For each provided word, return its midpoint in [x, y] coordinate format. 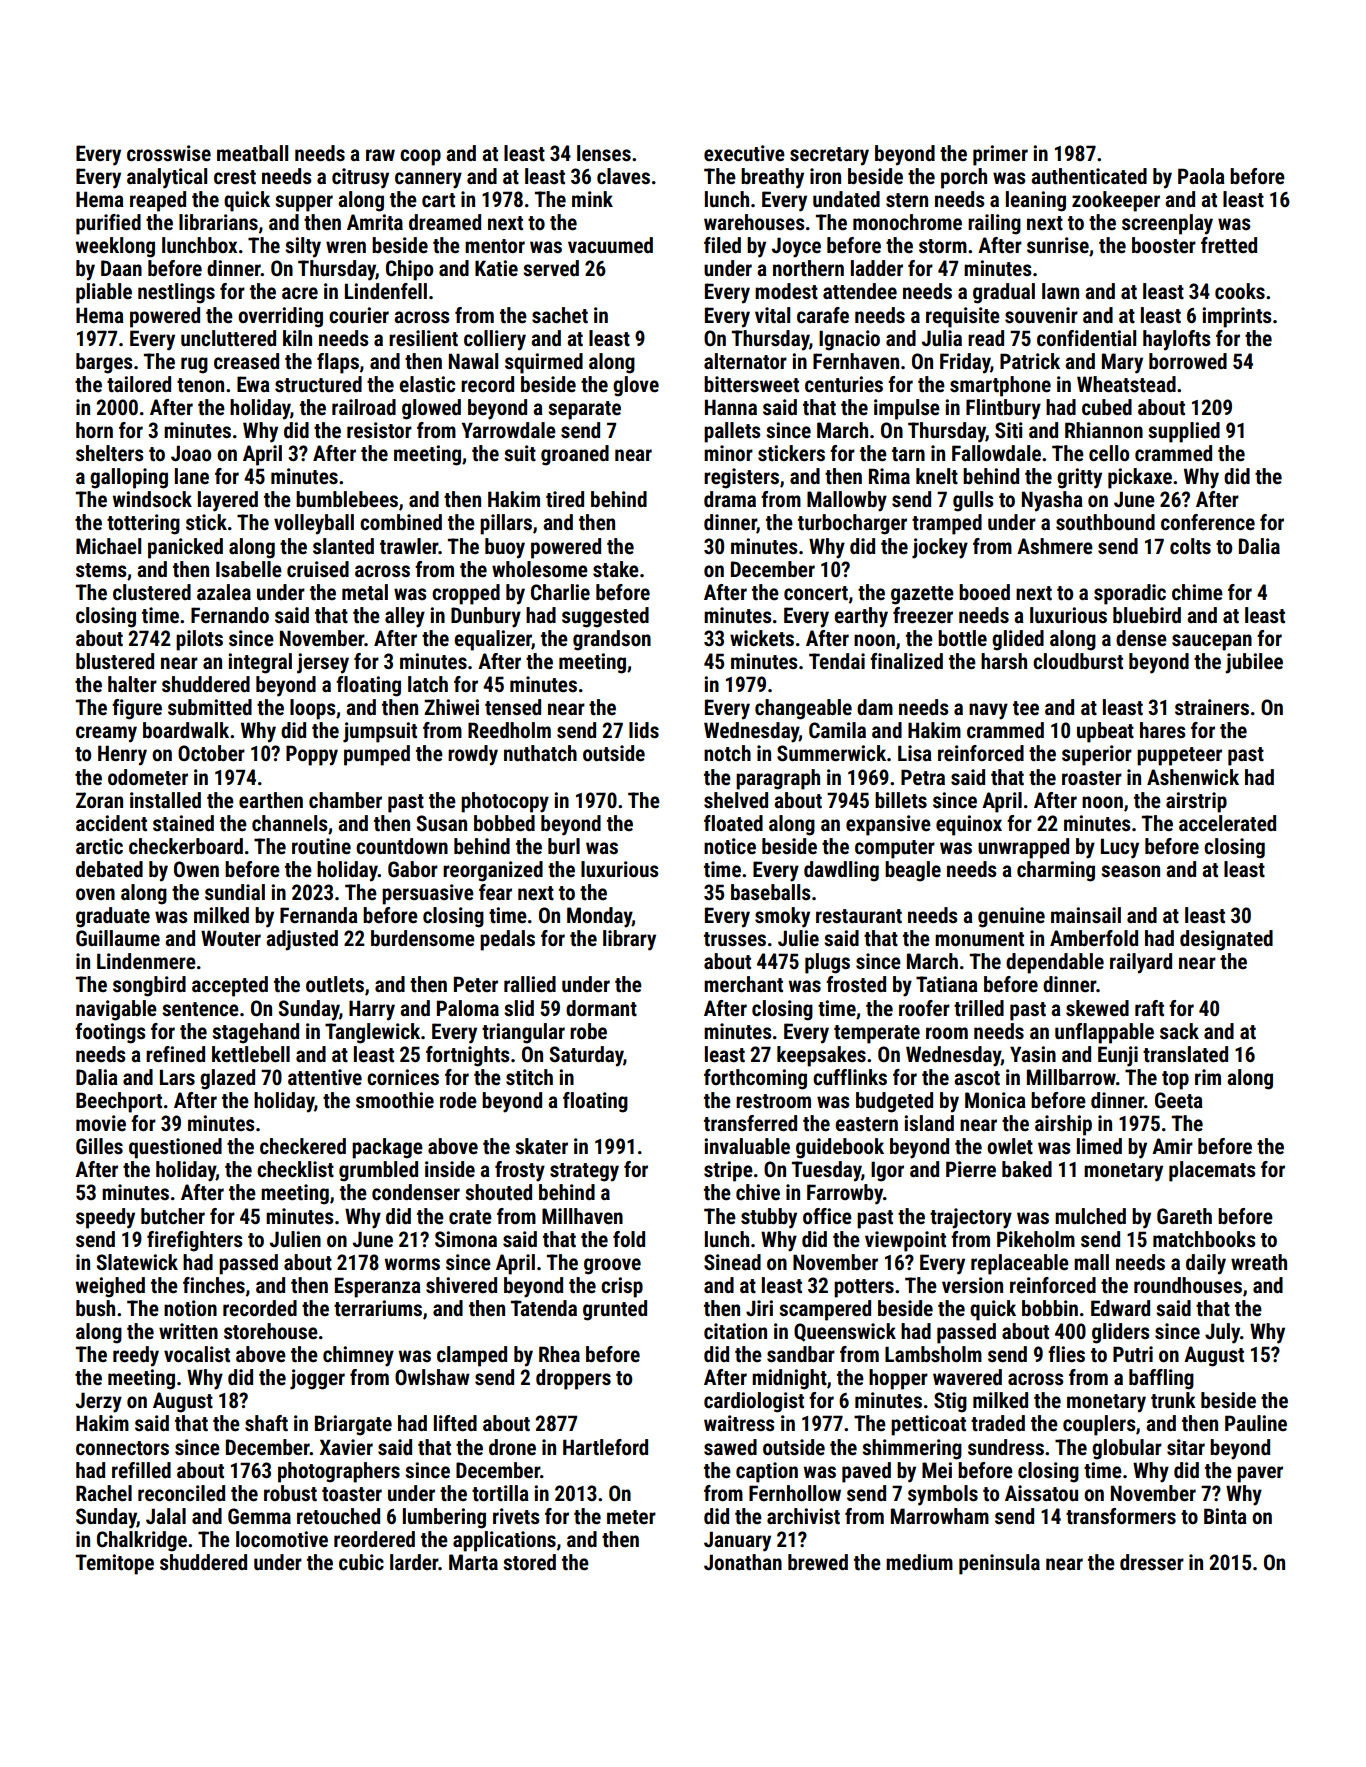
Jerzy [99, 1402]
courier [359, 315]
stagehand [255, 1033]
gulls [973, 501]
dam [875, 707]
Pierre [971, 1169]
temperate [877, 1034]
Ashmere [1055, 546]
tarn [908, 454]
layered [228, 501]
